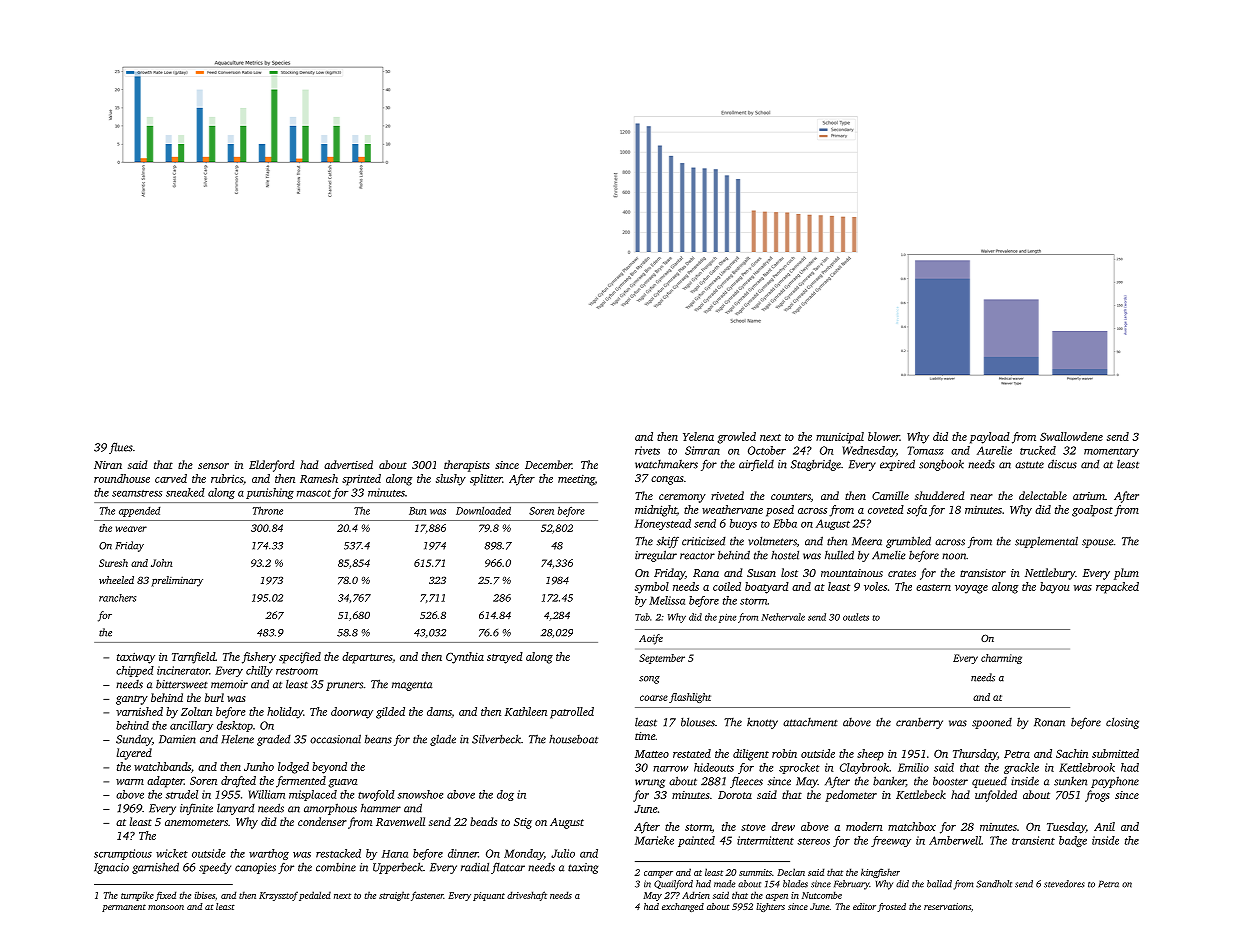  What do you see at coordinates (724, 884) in the screenshot?
I see `made` at bounding box center [724, 884].
